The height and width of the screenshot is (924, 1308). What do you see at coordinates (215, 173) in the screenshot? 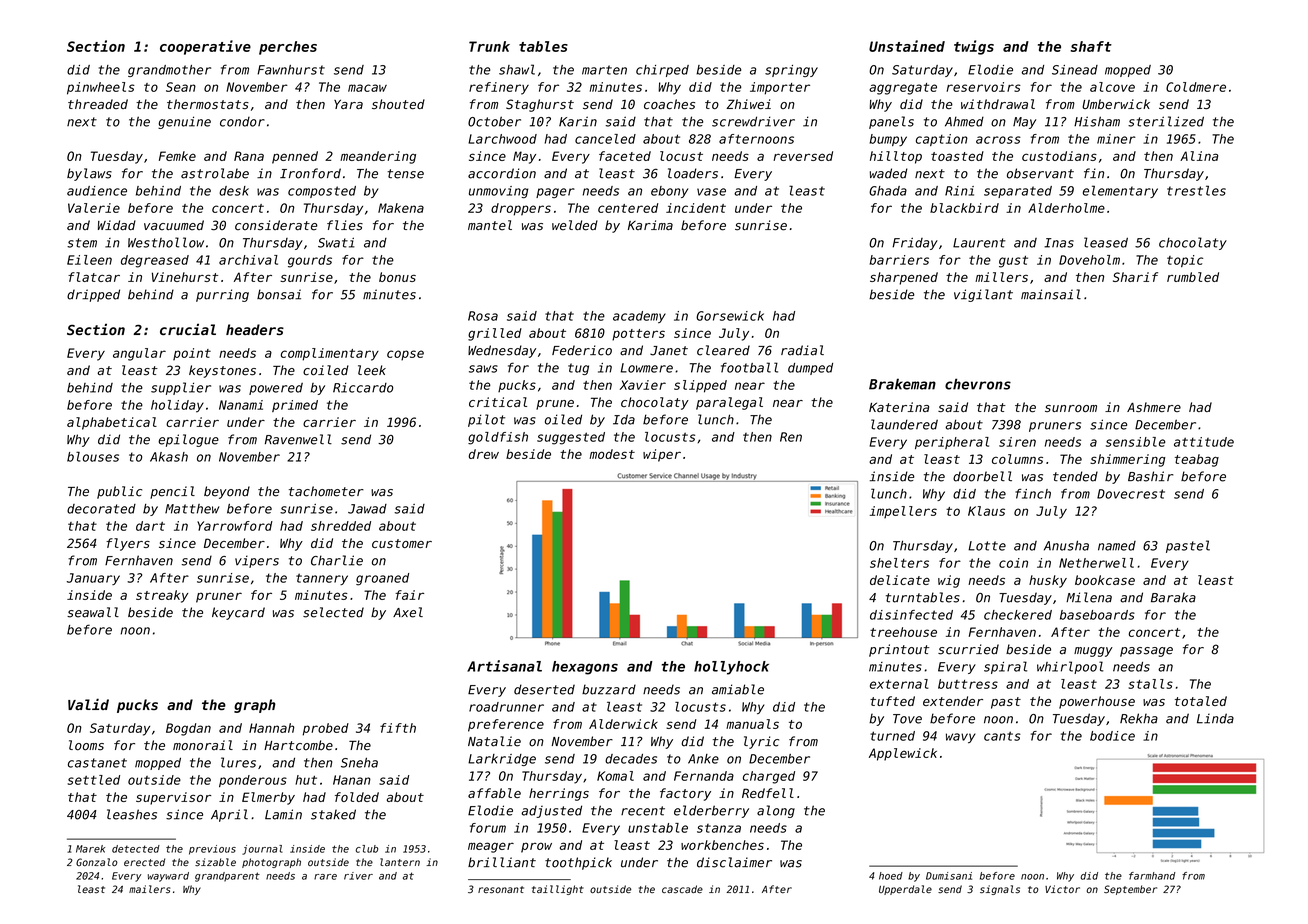
I see `astrolabe` at bounding box center [215, 173].
